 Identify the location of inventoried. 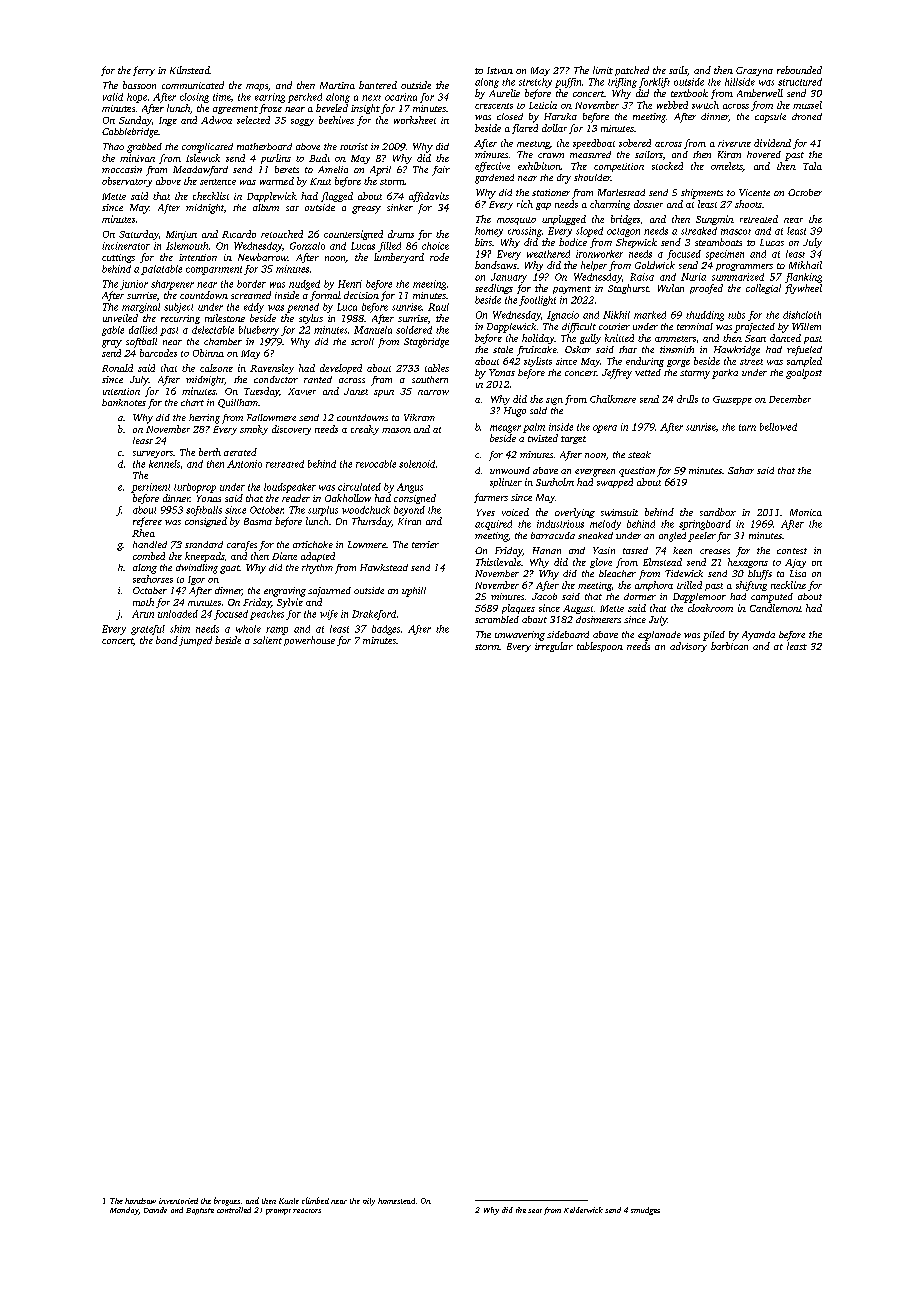
(178, 1201).
